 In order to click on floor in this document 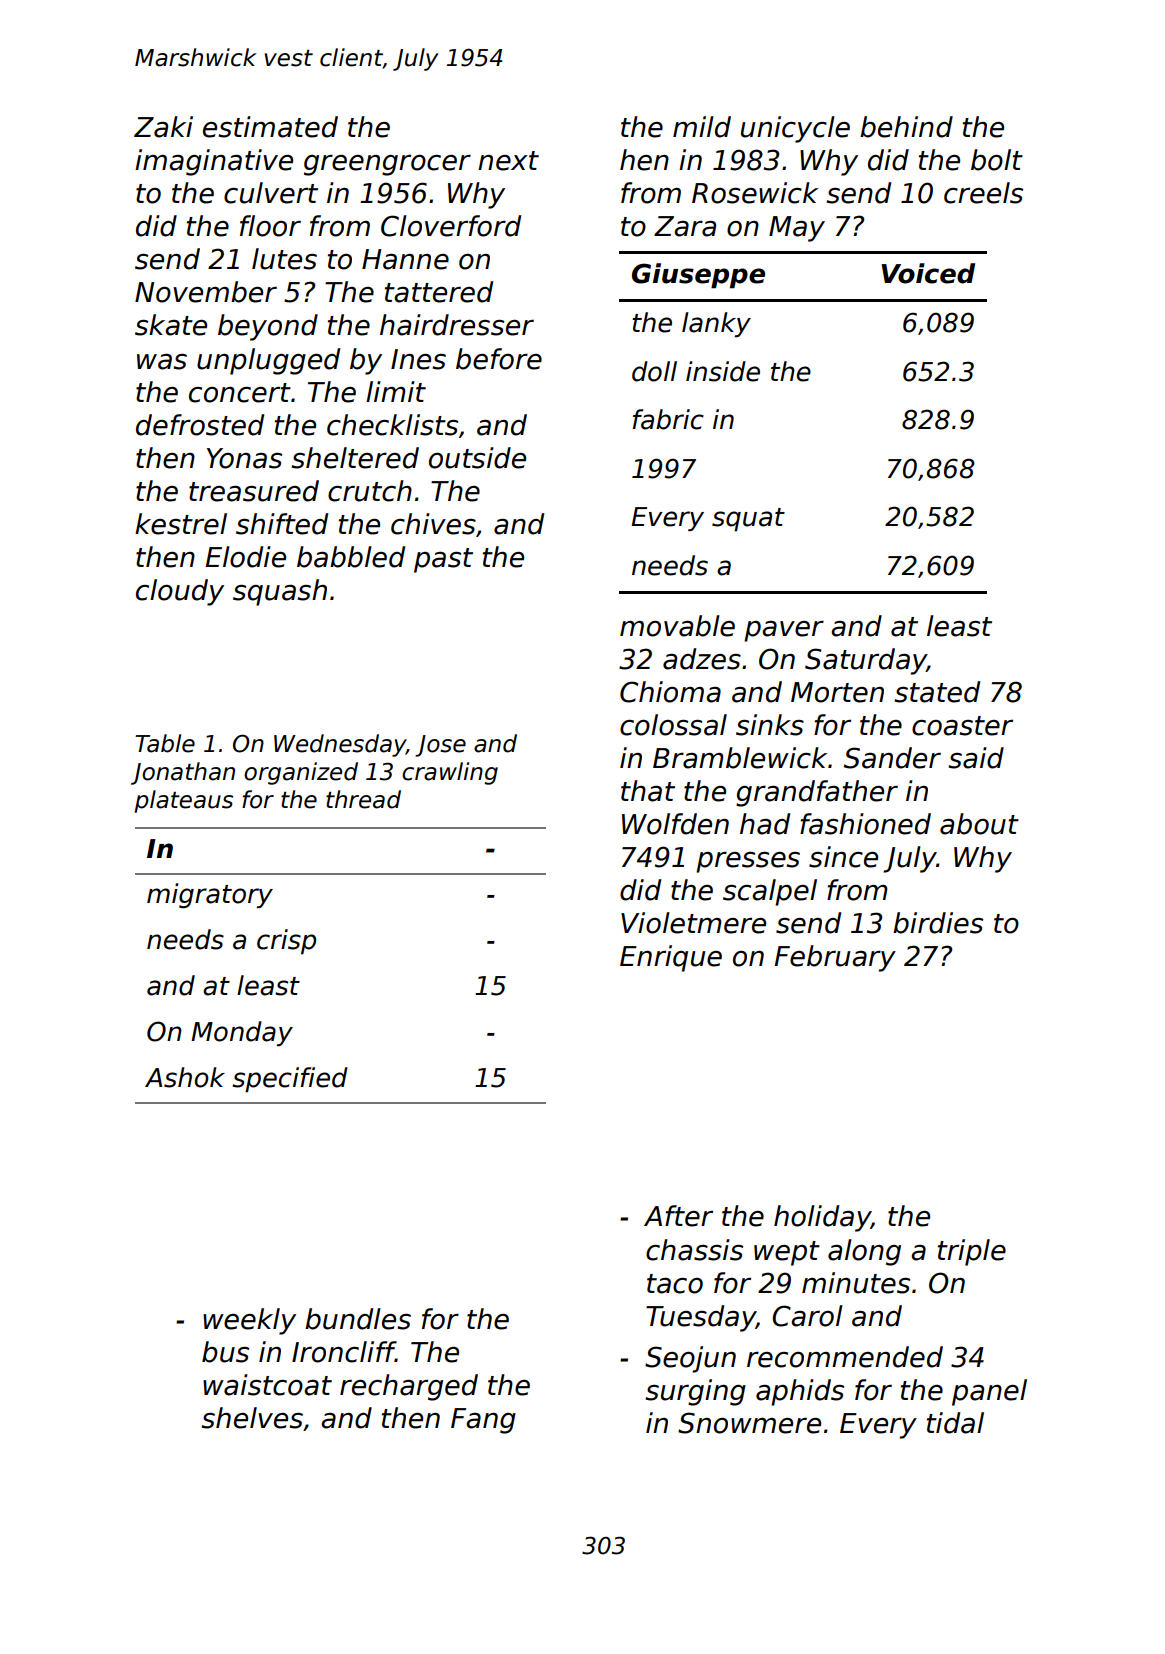, I will do `click(270, 226)`.
